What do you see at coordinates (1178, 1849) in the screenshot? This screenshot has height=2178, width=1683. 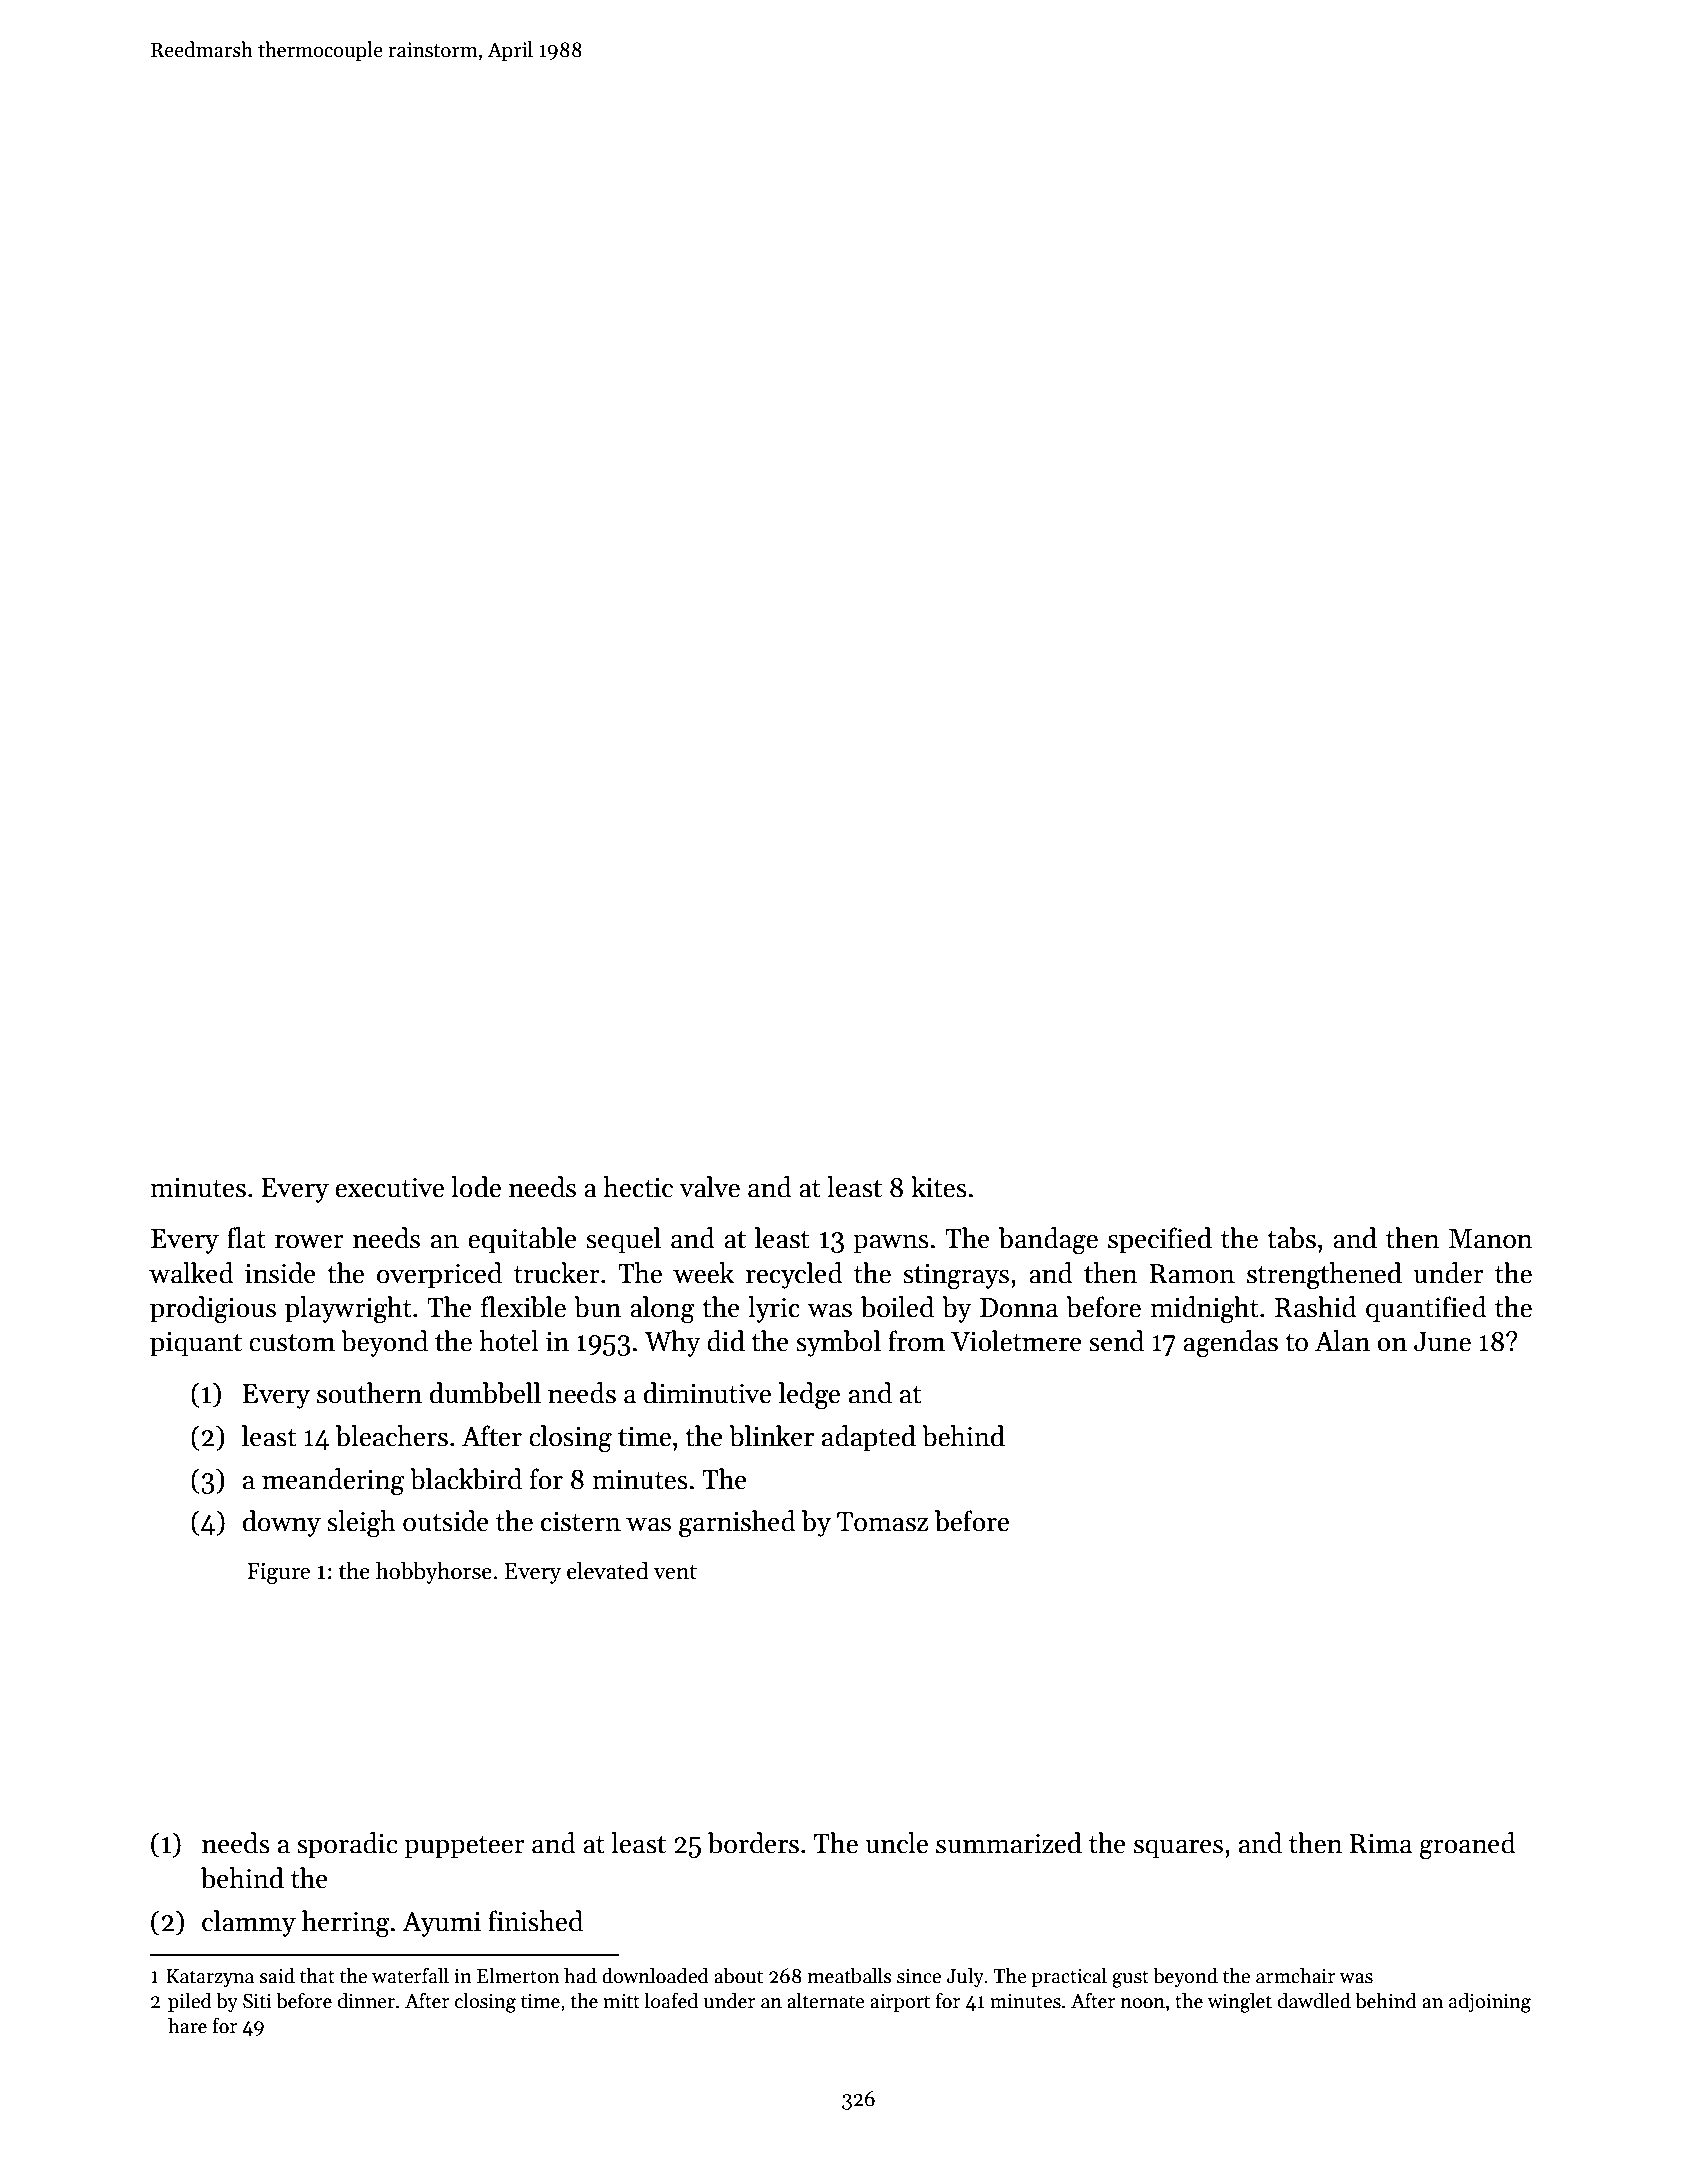 I see `squares` at bounding box center [1178, 1849].
